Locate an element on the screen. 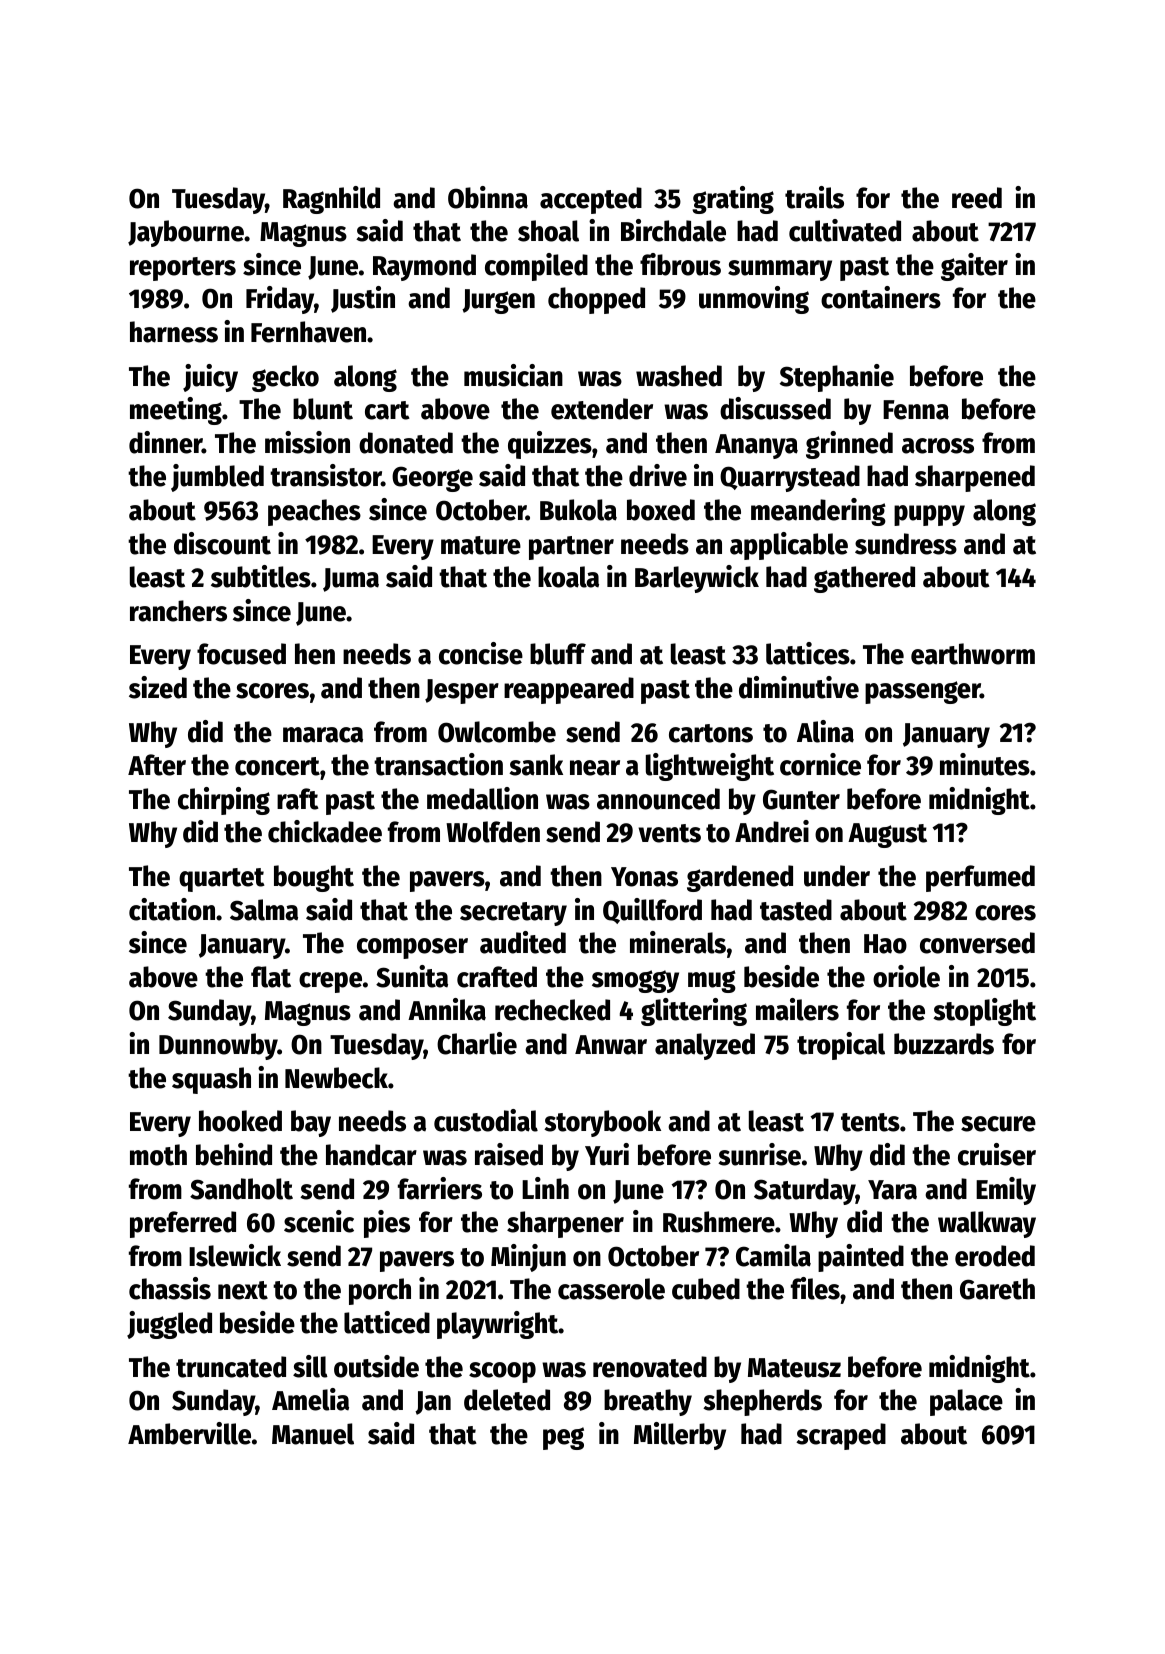  citation is located at coordinates (172, 909).
